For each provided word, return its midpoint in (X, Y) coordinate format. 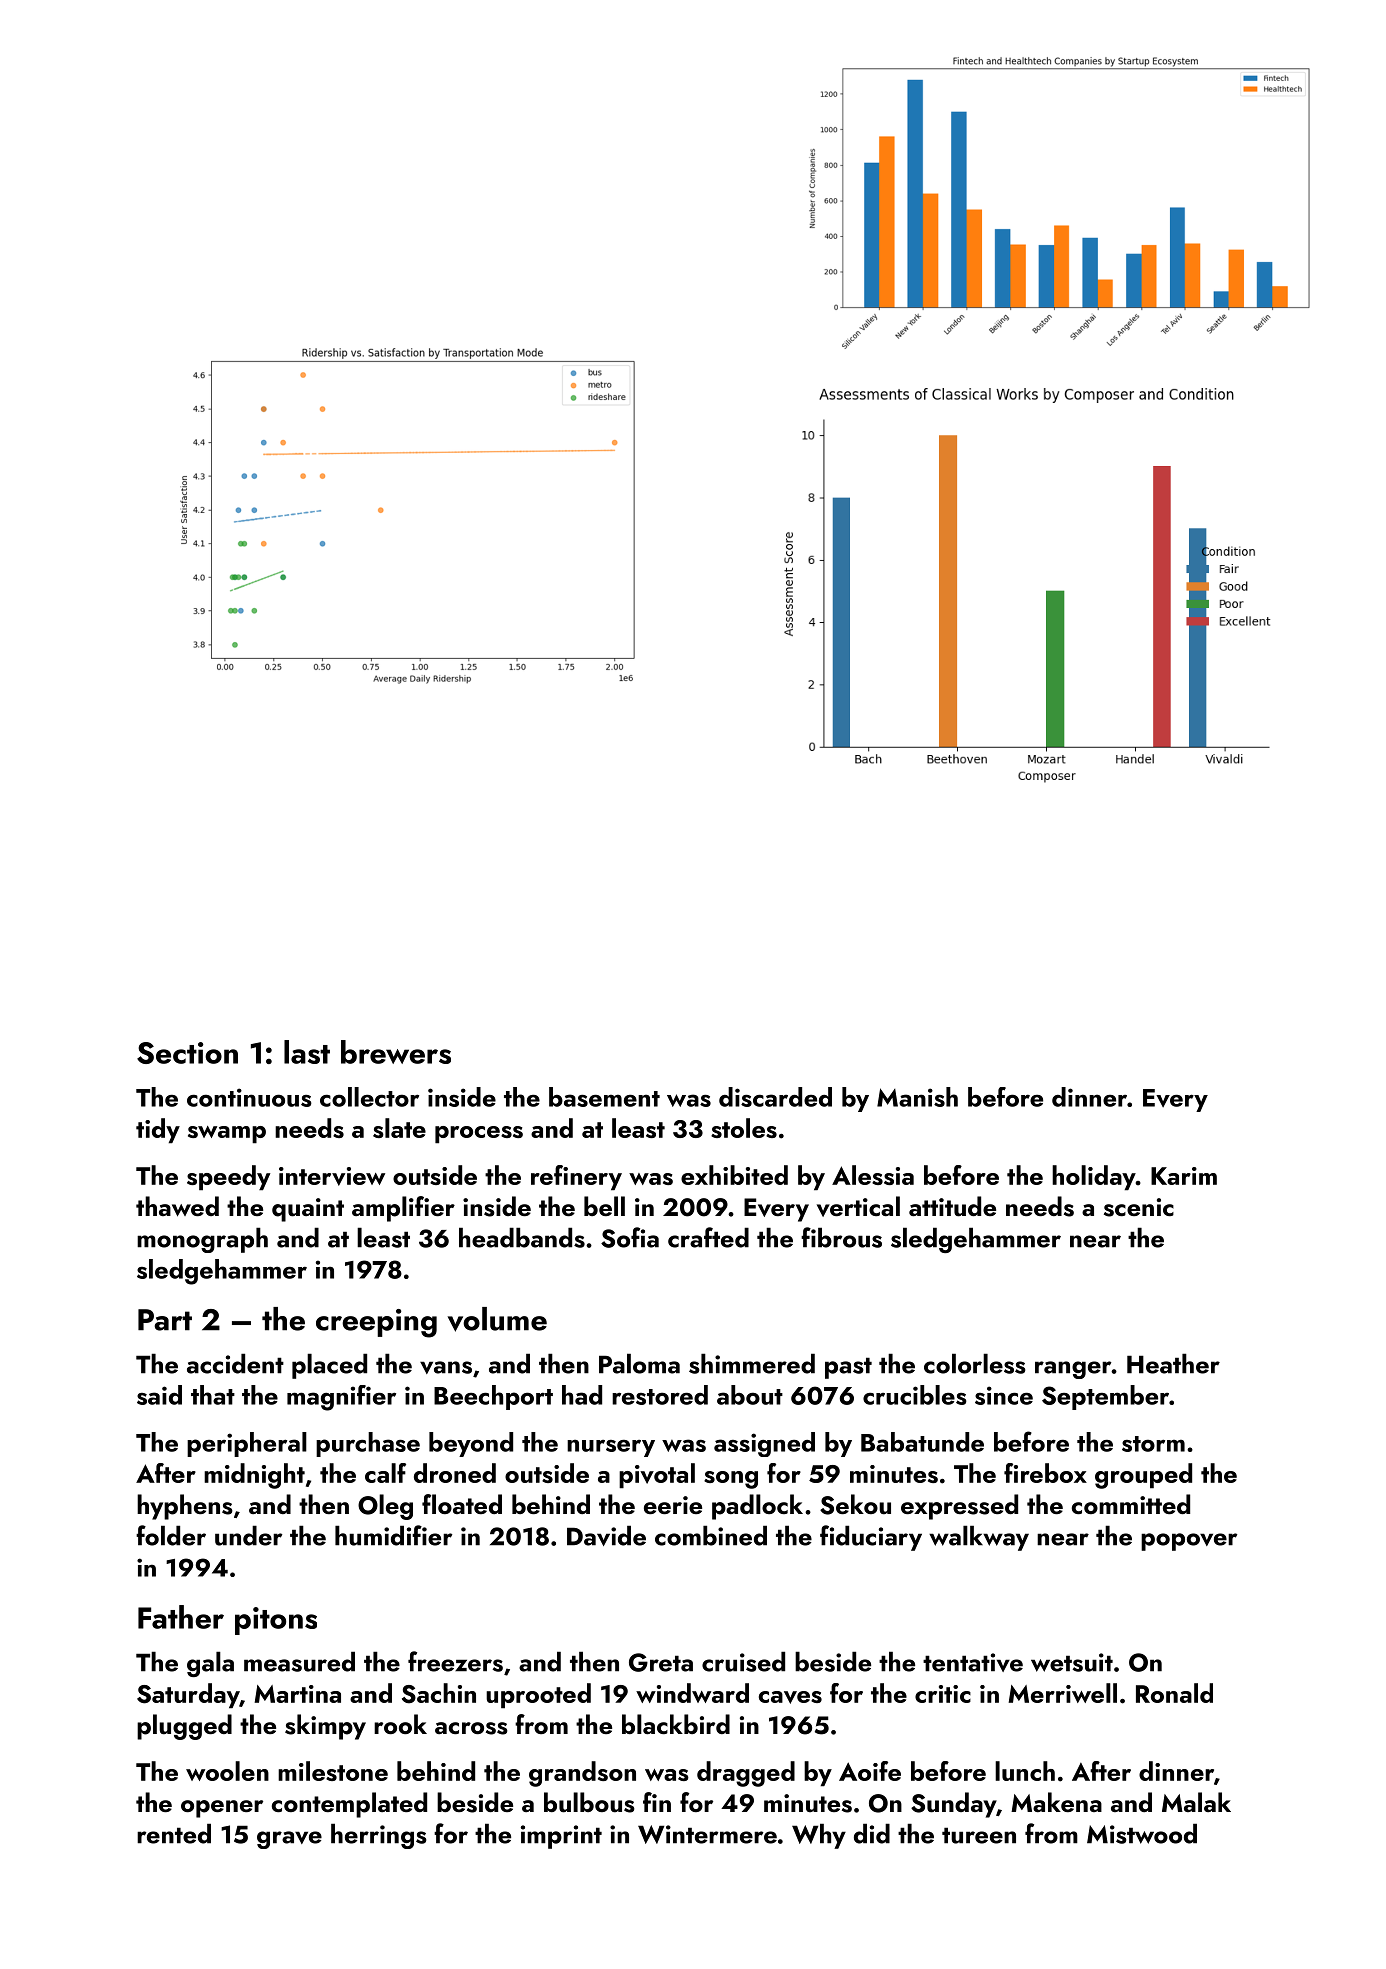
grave (289, 1840)
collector (369, 1097)
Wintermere (707, 1834)
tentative (973, 1662)
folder (171, 1535)
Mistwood (1142, 1833)
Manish (917, 1097)
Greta (661, 1662)
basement (604, 1097)
